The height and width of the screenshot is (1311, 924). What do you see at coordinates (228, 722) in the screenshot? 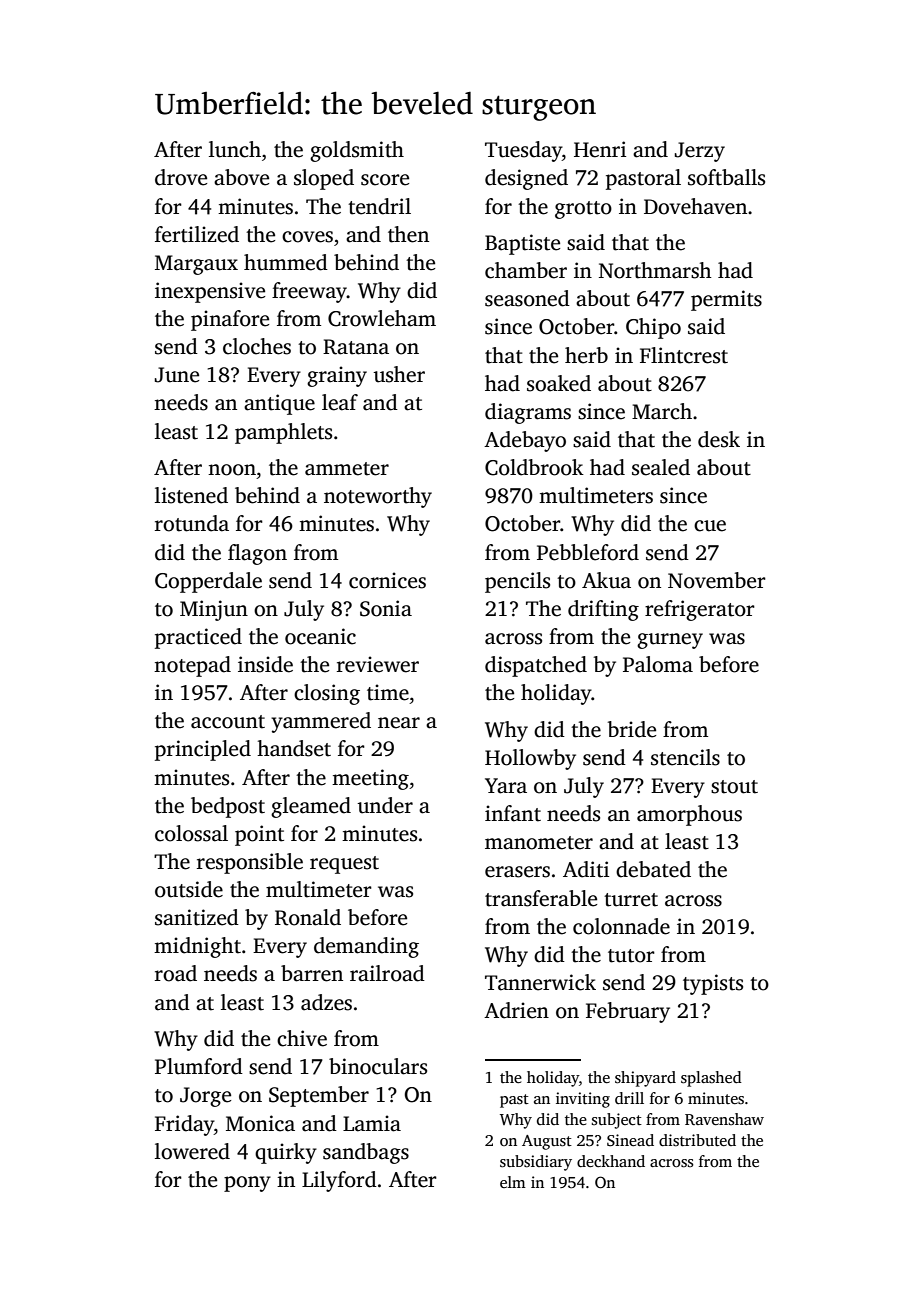
I see `account` at bounding box center [228, 722].
